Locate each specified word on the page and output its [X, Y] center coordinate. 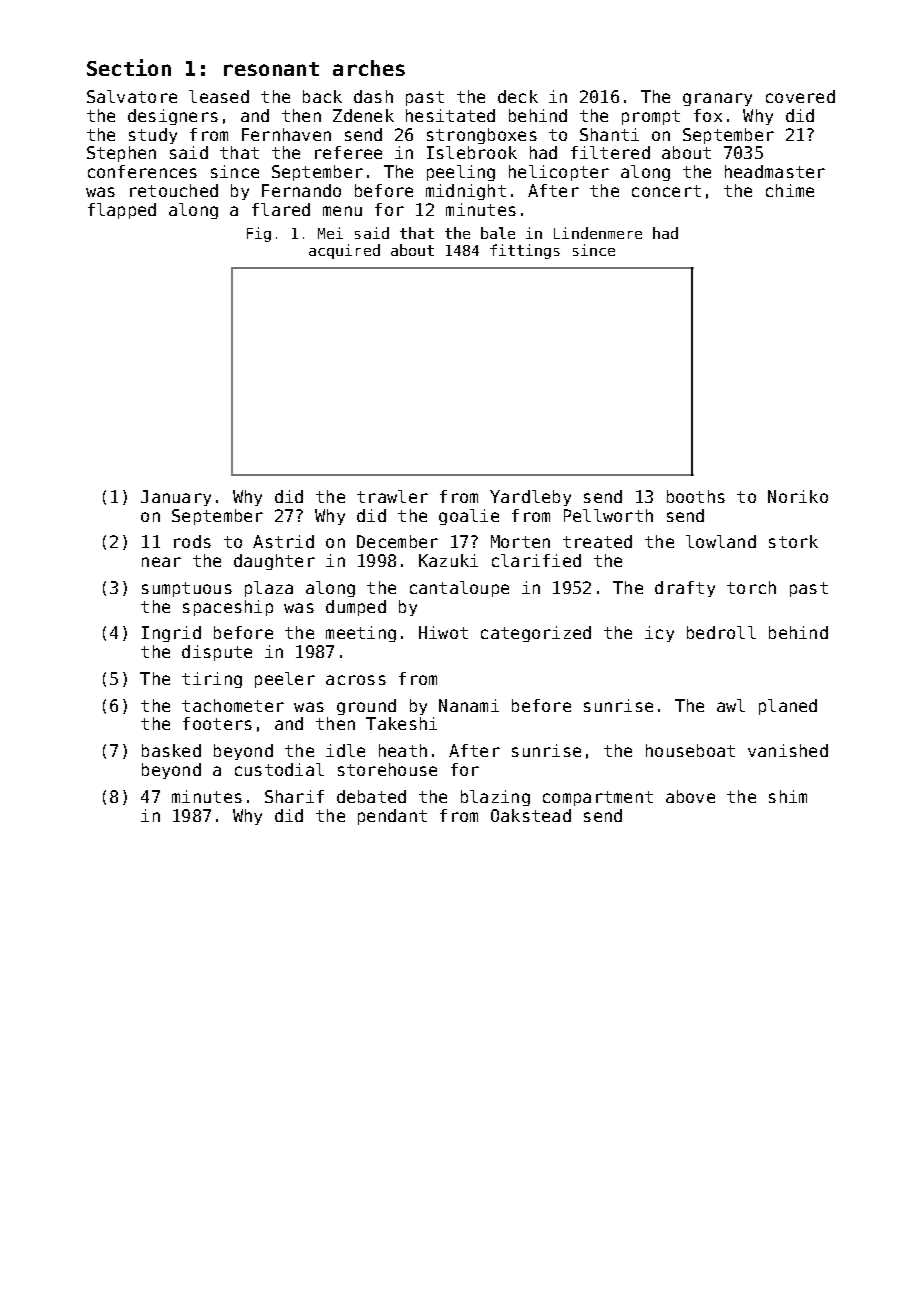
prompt [651, 117]
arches [369, 68]
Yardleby [530, 498]
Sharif [294, 796]
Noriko [798, 496]
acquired [344, 251]
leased [219, 96]
